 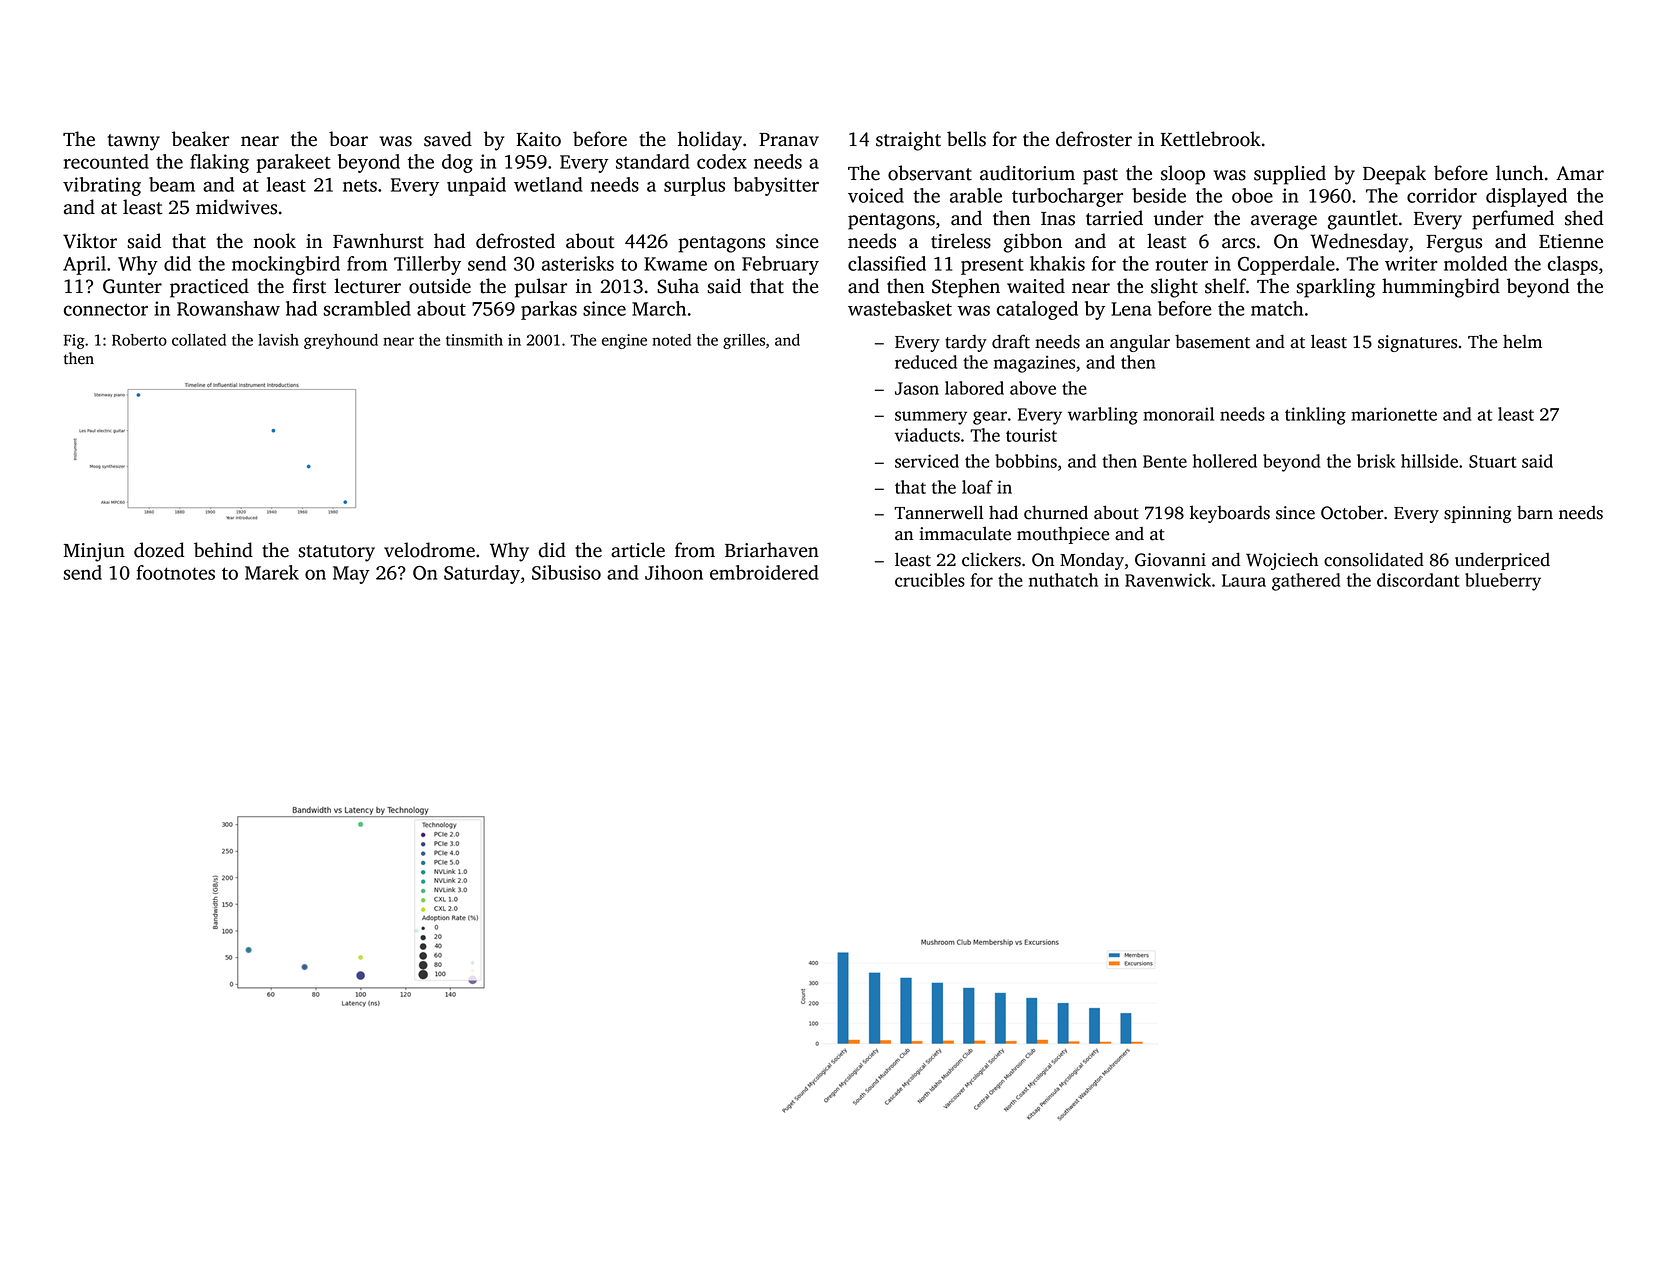 I want to click on vibrating, so click(x=102, y=186).
